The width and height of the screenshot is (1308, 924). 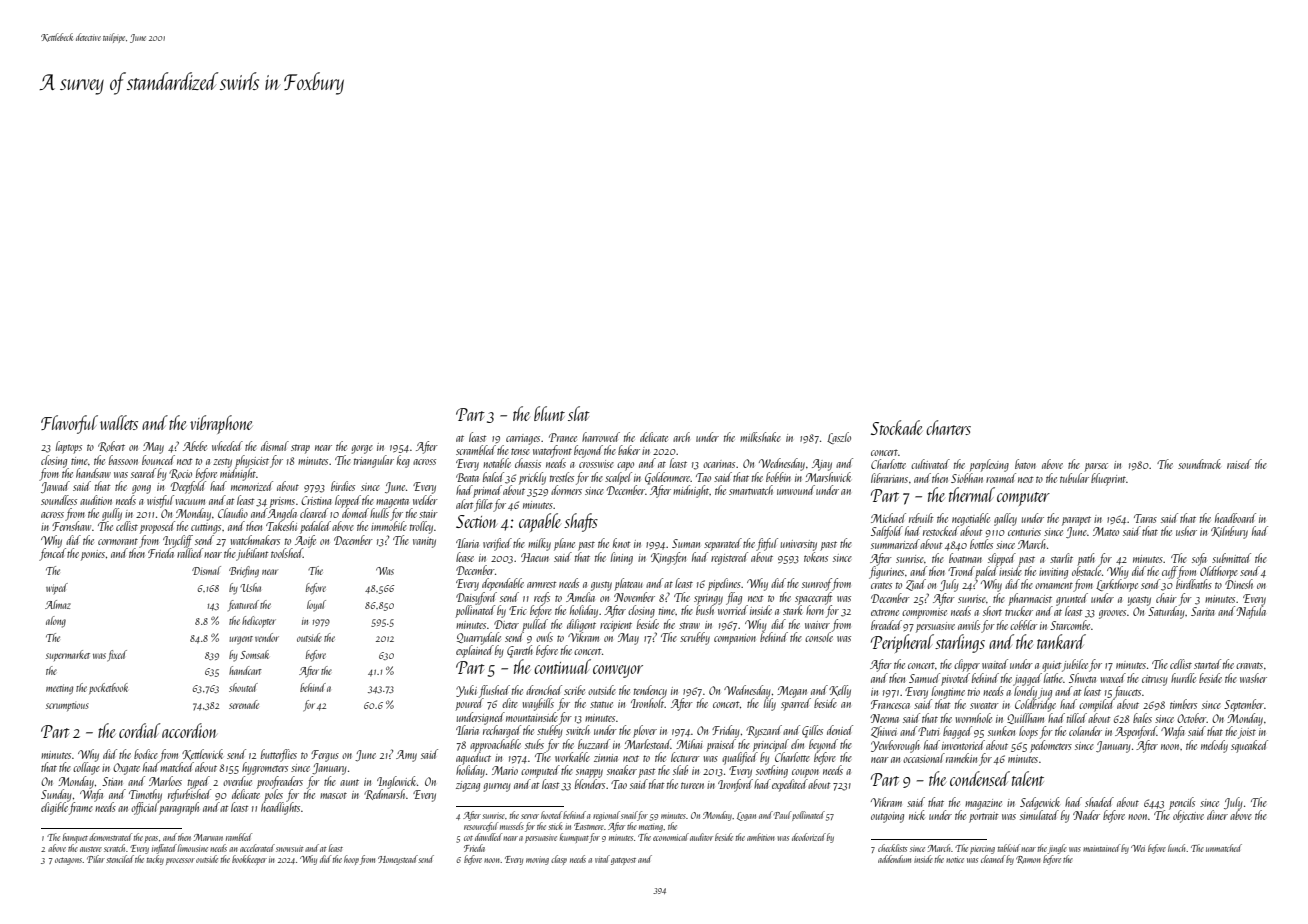 What do you see at coordinates (58, 604) in the screenshot?
I see `Almaz` at bounding box center [58, 604].
